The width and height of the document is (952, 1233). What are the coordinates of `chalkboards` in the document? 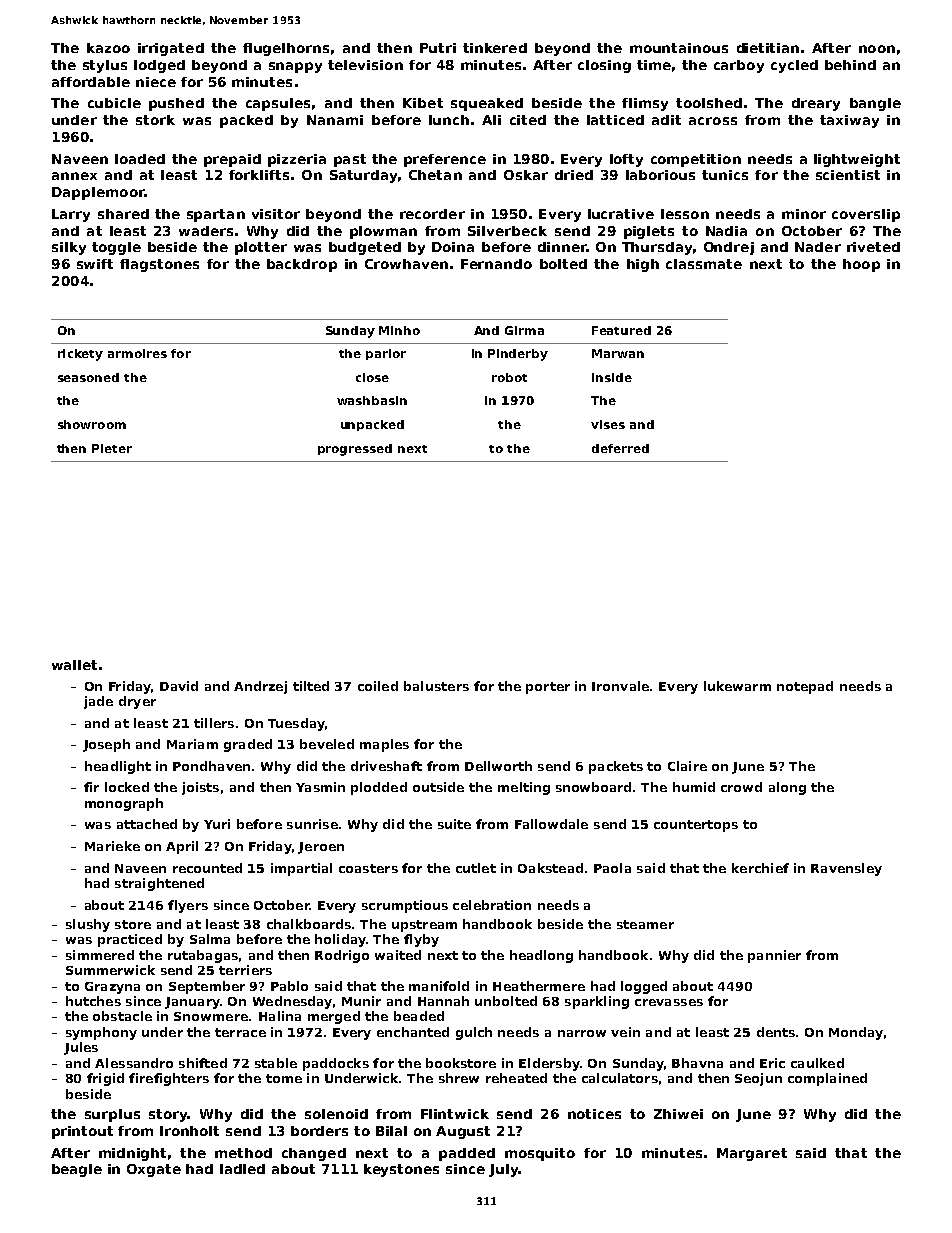 It's located at (309, 924).
